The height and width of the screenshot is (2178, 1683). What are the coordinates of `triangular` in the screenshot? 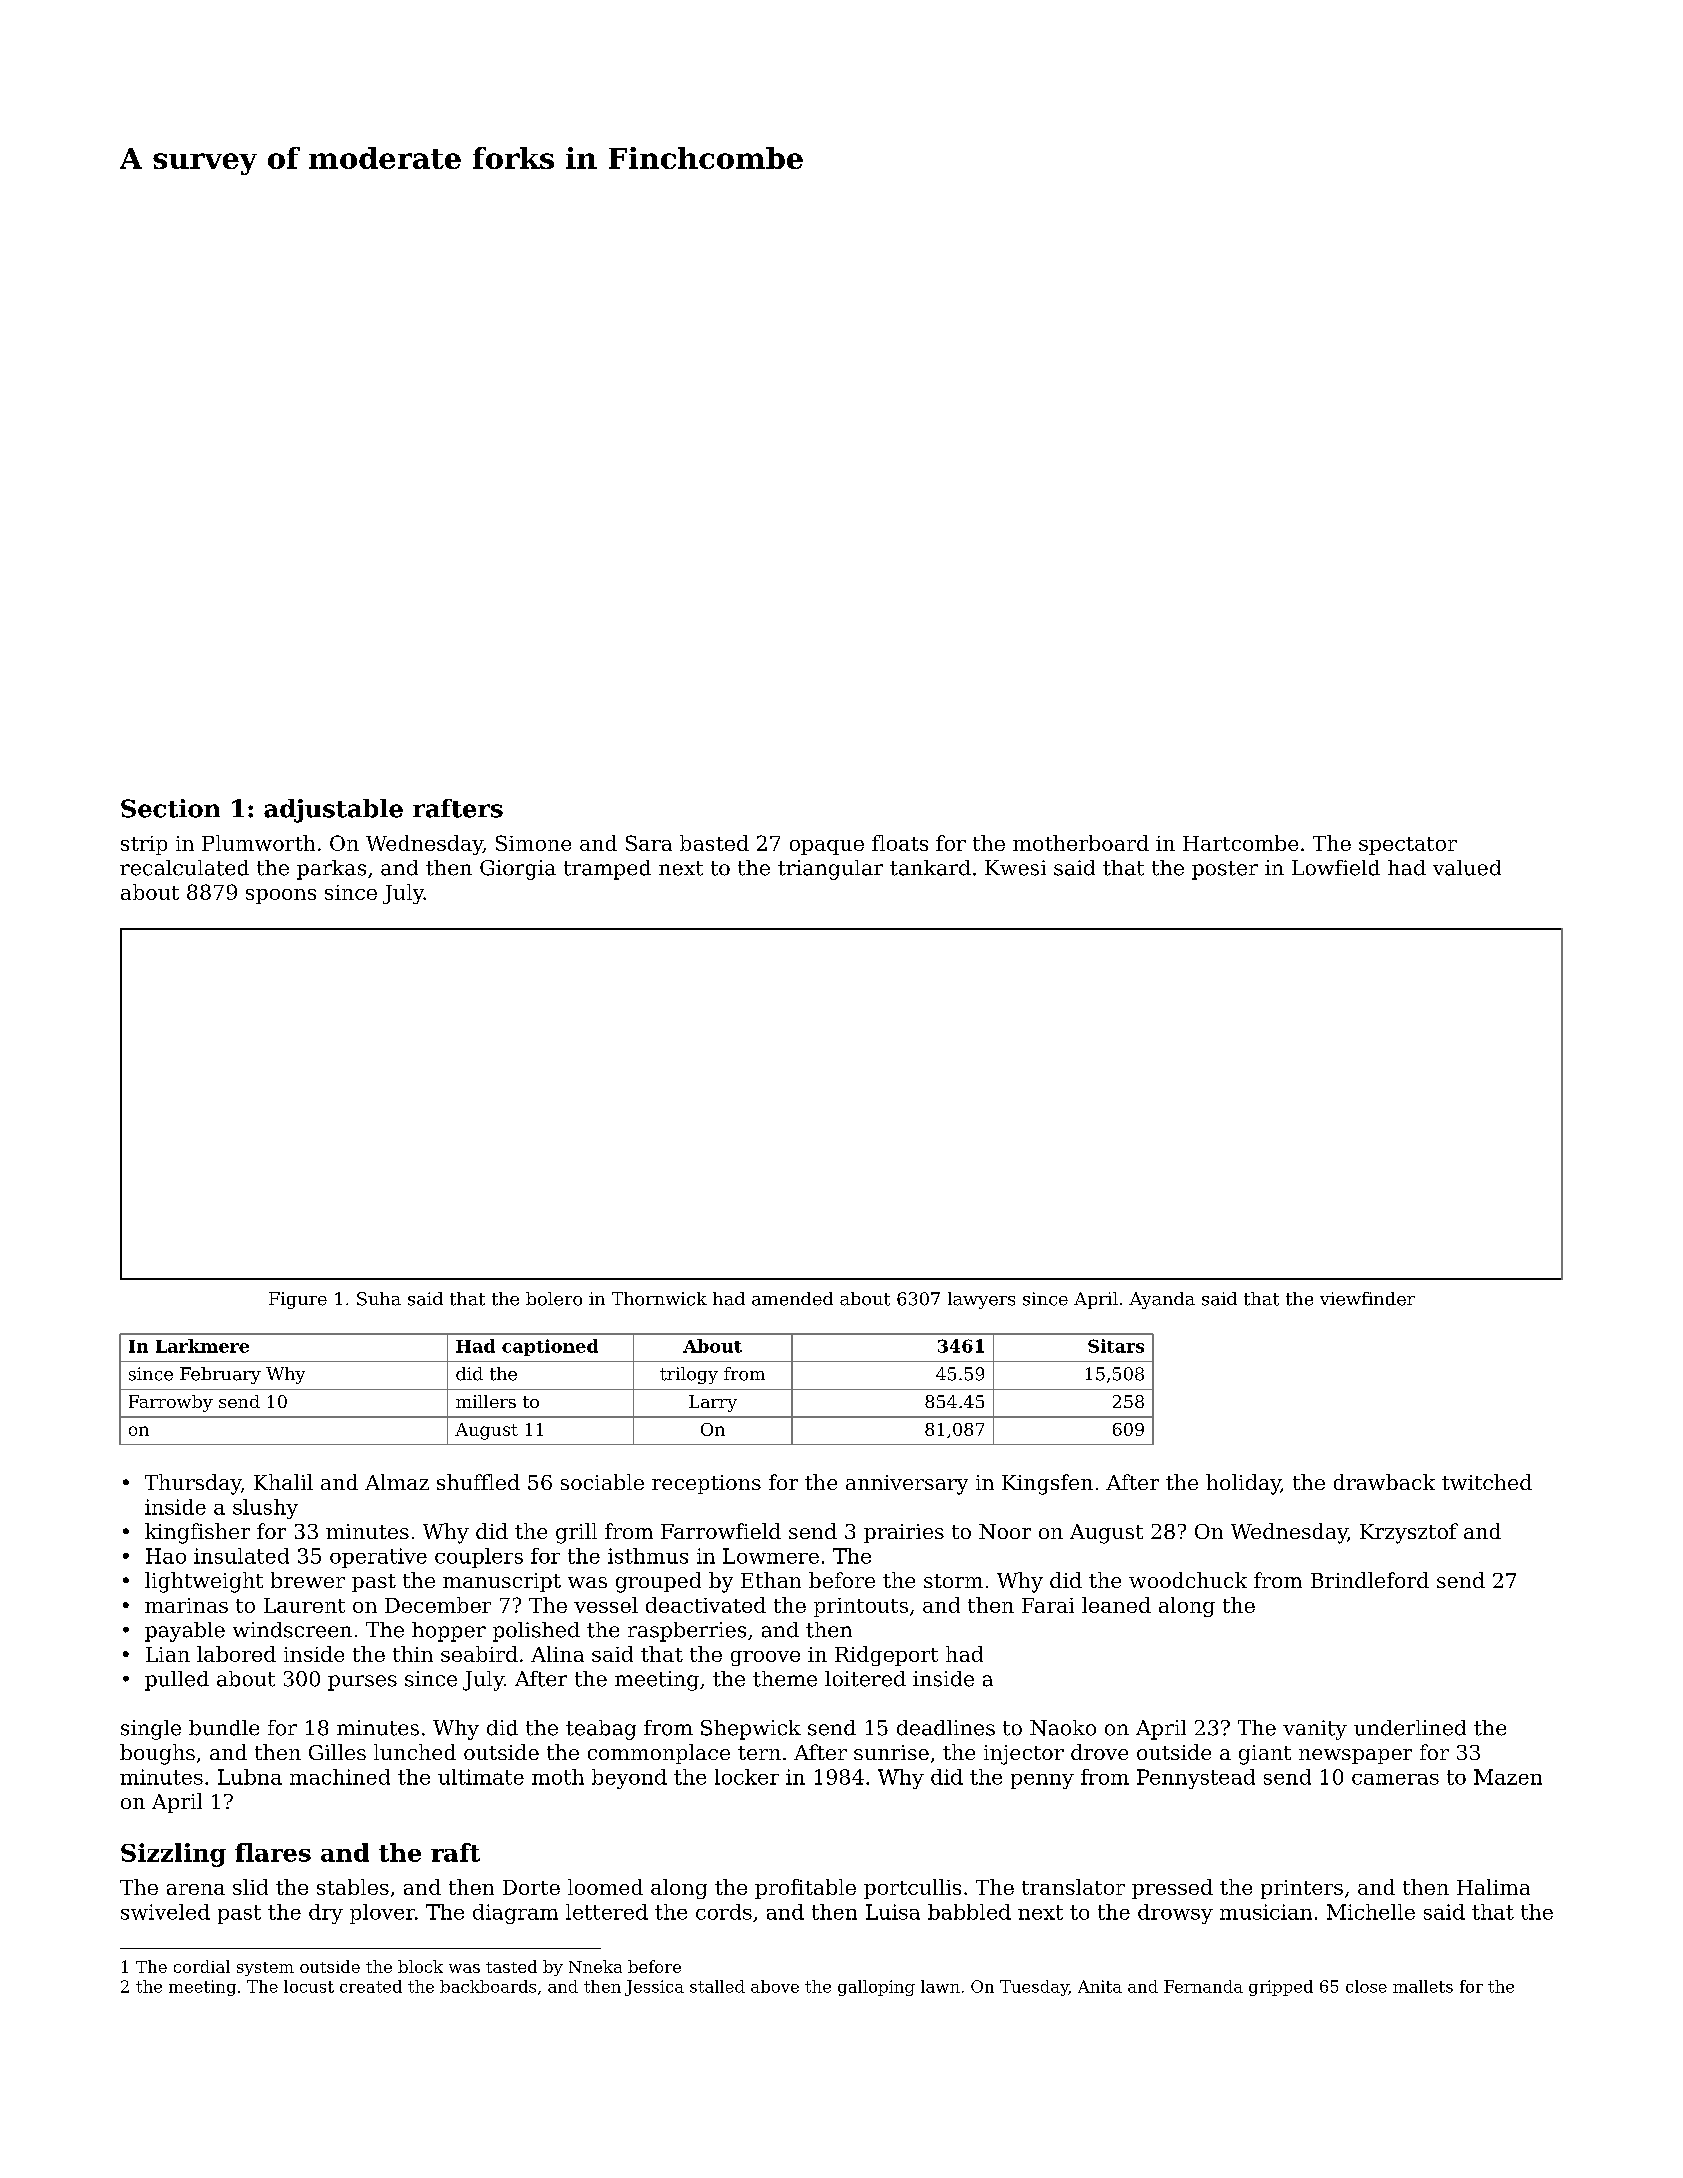 It's located at (830, 870).
